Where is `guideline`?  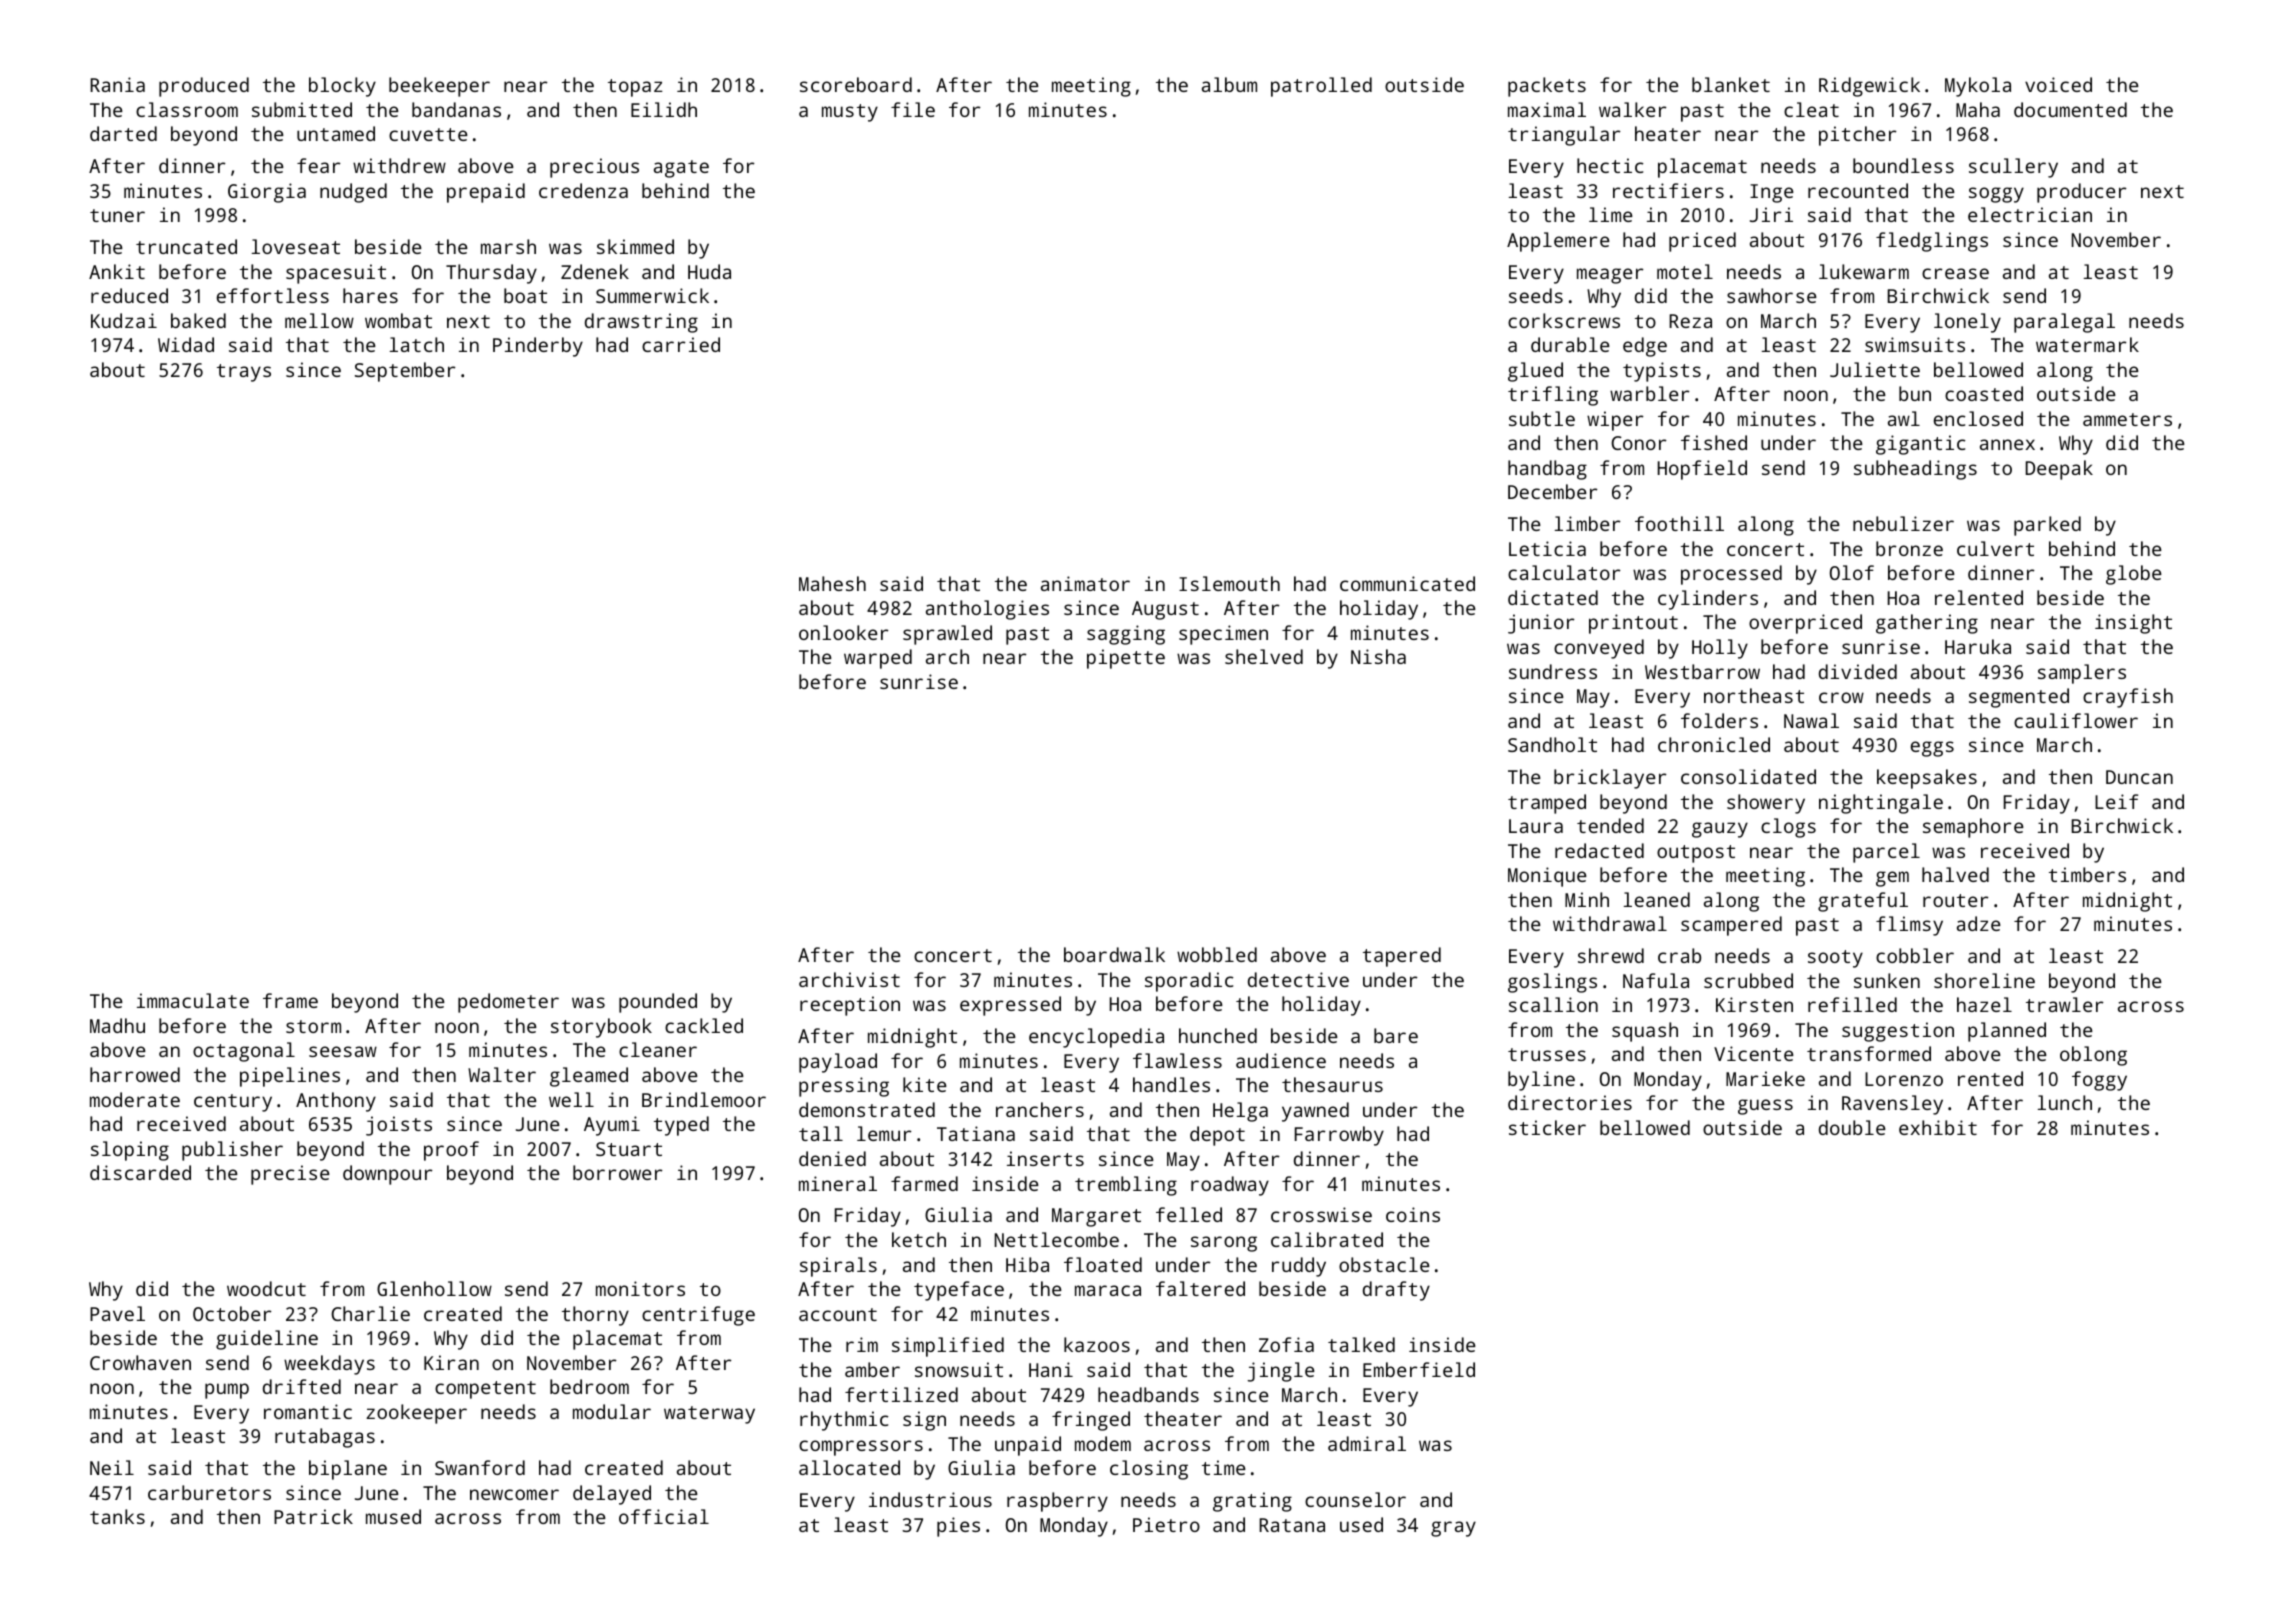
guideline is located at coordinates (267, 1340).
